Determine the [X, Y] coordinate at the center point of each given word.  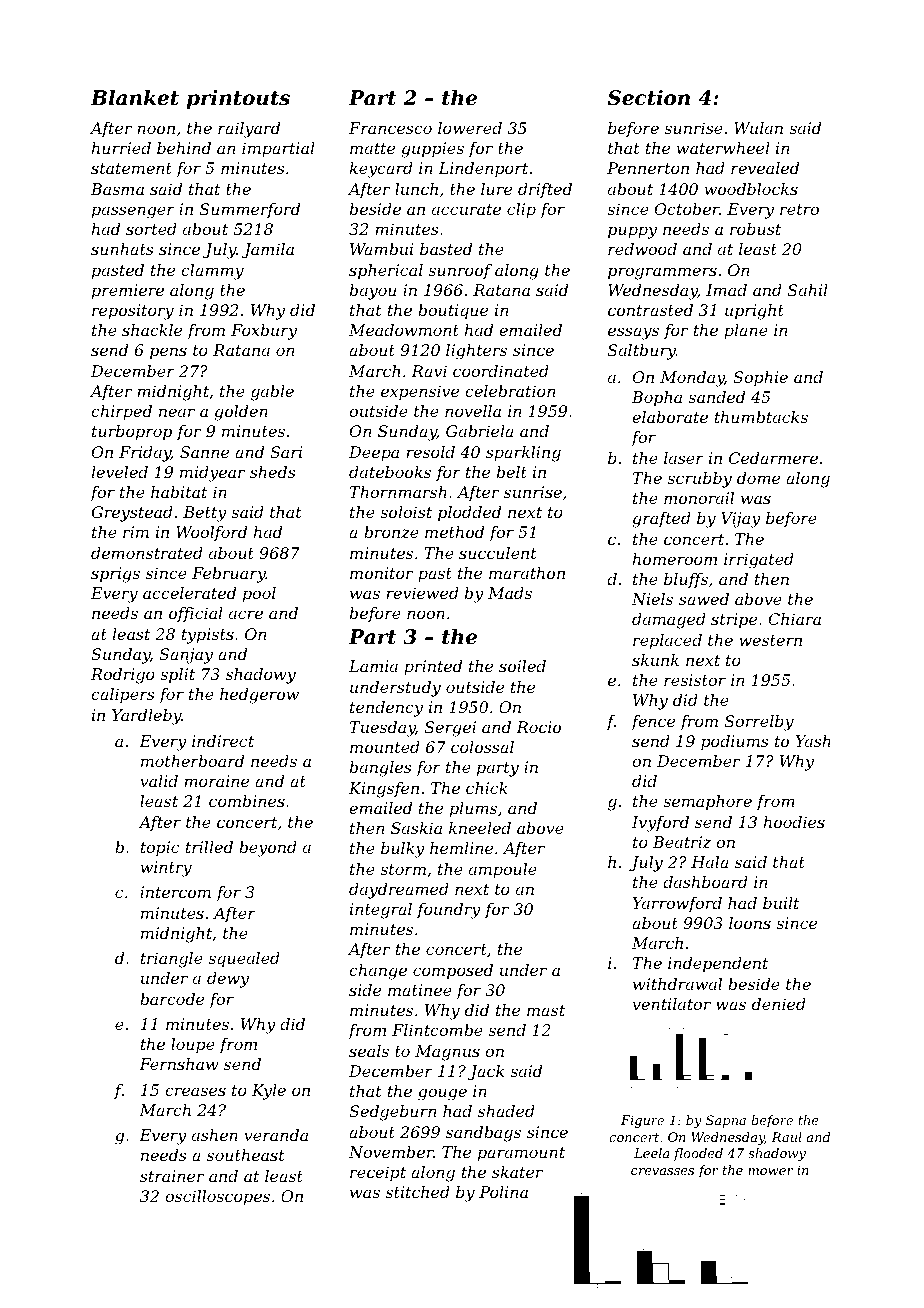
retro [799, 209]
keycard [381, 170]
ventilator [672, 1004]
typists [208, 636]
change [378, 972]
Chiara [795, 619]
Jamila [268, 251]
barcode [172, 999]
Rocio [538, 727]
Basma [117, 189]
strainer [172, 1176]
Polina [503, 1192]
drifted [545, 190]
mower [770, 1171]
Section [648, 98]
